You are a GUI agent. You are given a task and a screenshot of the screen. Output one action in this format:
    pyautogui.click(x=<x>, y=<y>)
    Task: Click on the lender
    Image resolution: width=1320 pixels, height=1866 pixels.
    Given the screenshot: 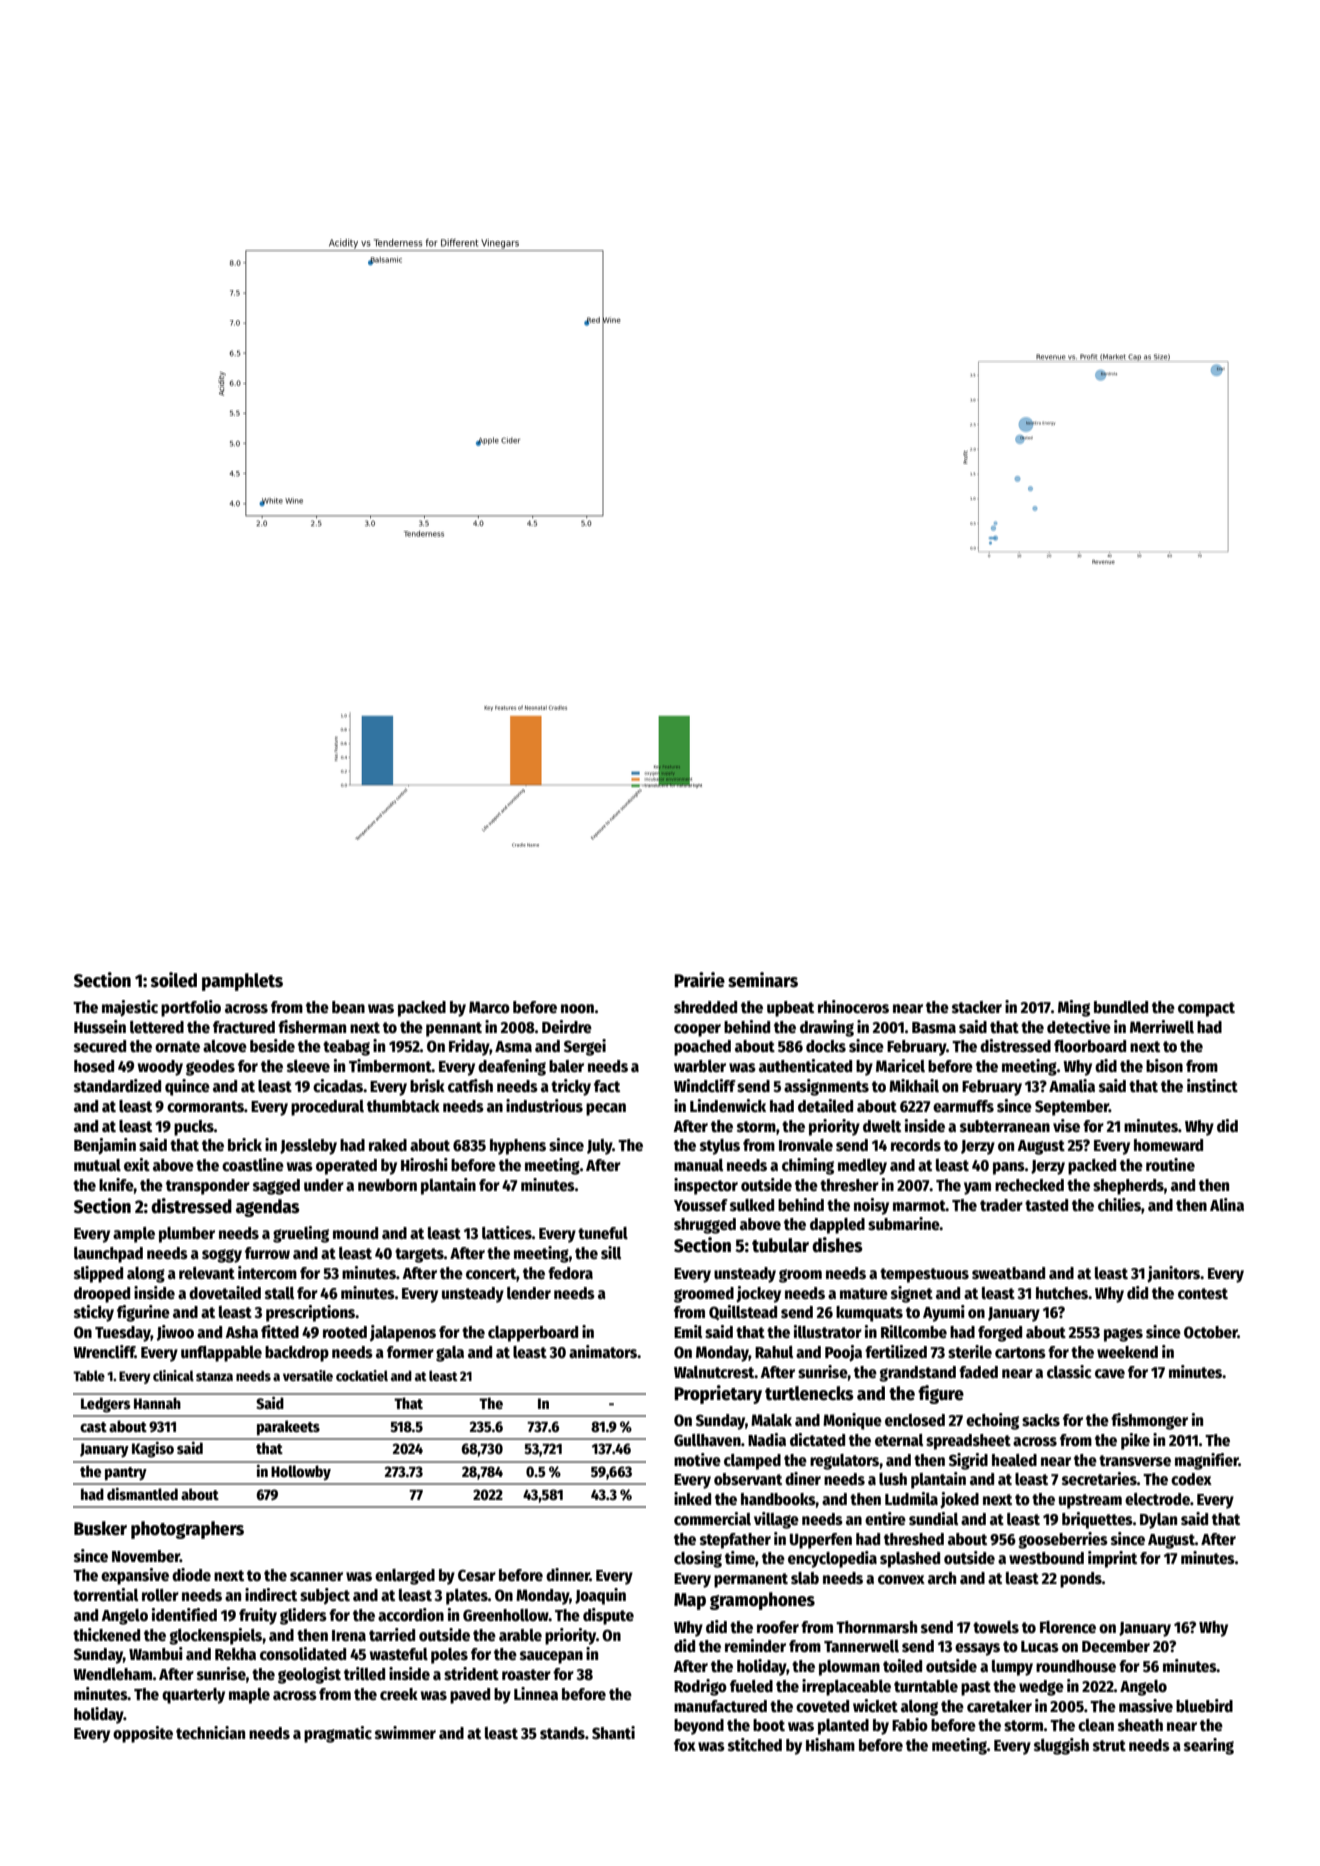 What is the action you would take?
    pyautogui.click(x=529, y=1293)
